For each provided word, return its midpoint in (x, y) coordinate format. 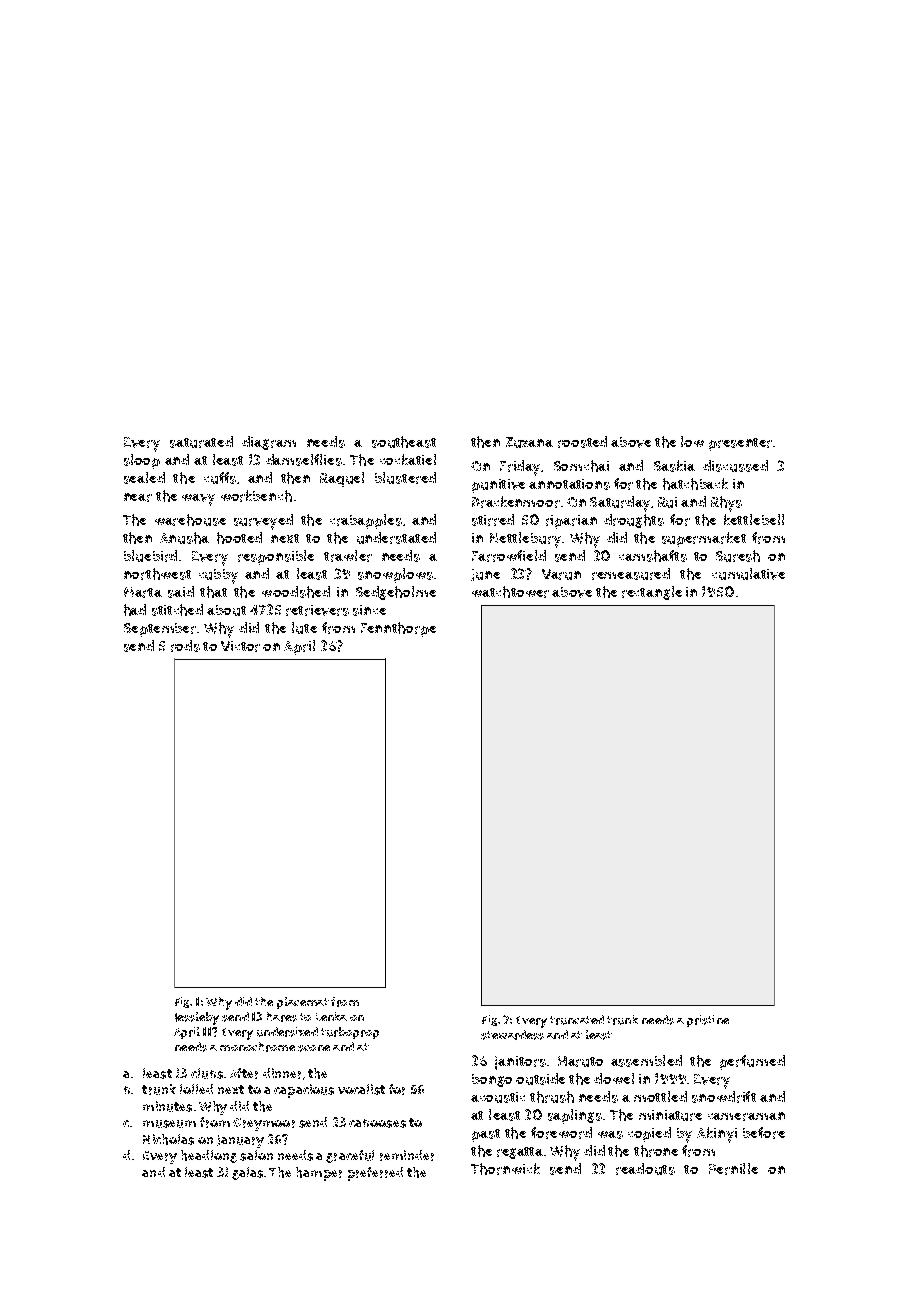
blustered (405, 478)
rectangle (652, 593)
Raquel (342, 479)
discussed (735, 466)
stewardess (512, 1035)
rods (185, 646)
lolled (196, 1089)
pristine (708, 1021)
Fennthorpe (398, 629)
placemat (303, 1003)
